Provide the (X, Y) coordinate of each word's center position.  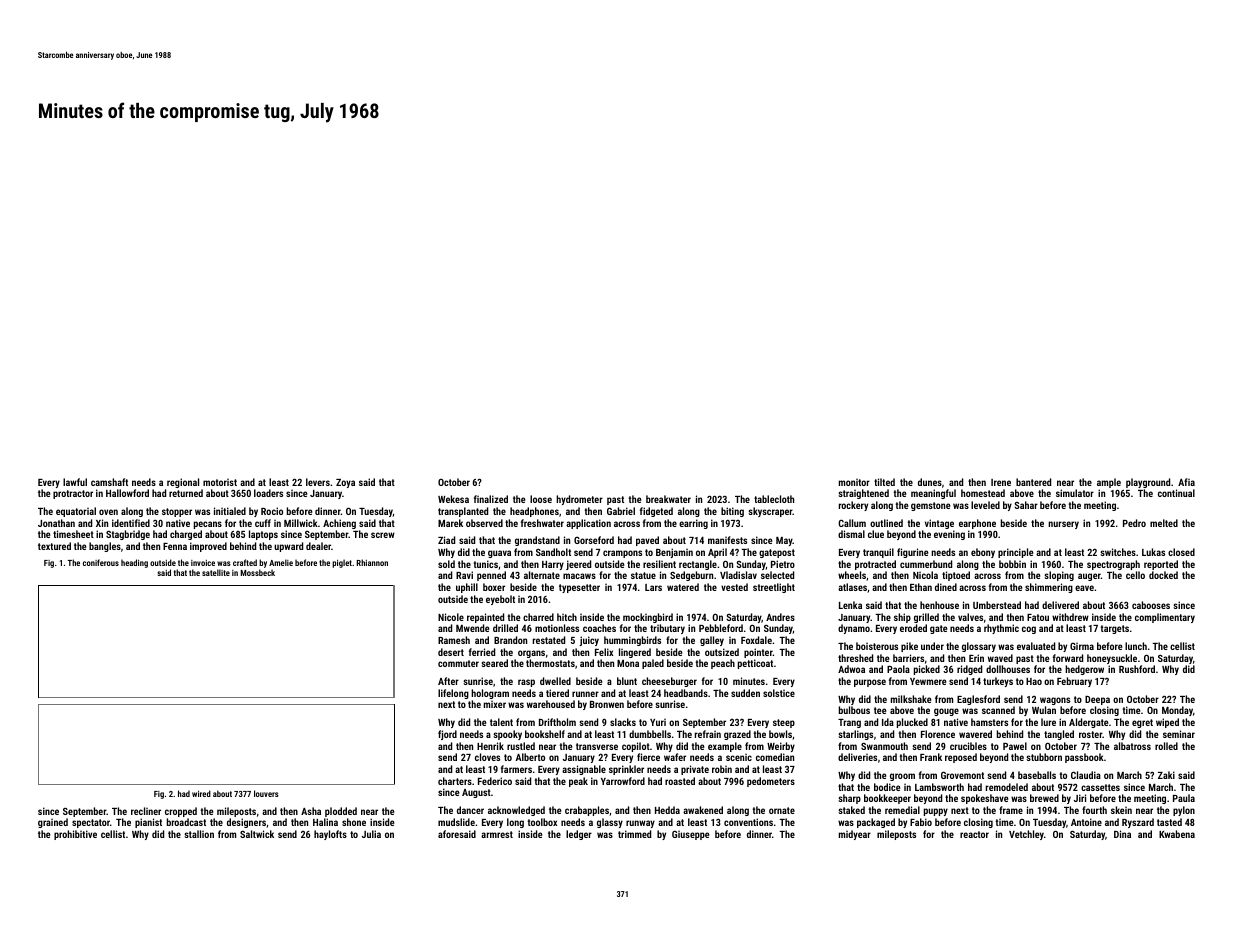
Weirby (781, 747)
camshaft (109, 482)
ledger (579, 835)
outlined (886, 523)
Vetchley (1026, 835)
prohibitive (75, 835)
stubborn (1044, 757)
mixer (495, 704)
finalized (491, 499)
